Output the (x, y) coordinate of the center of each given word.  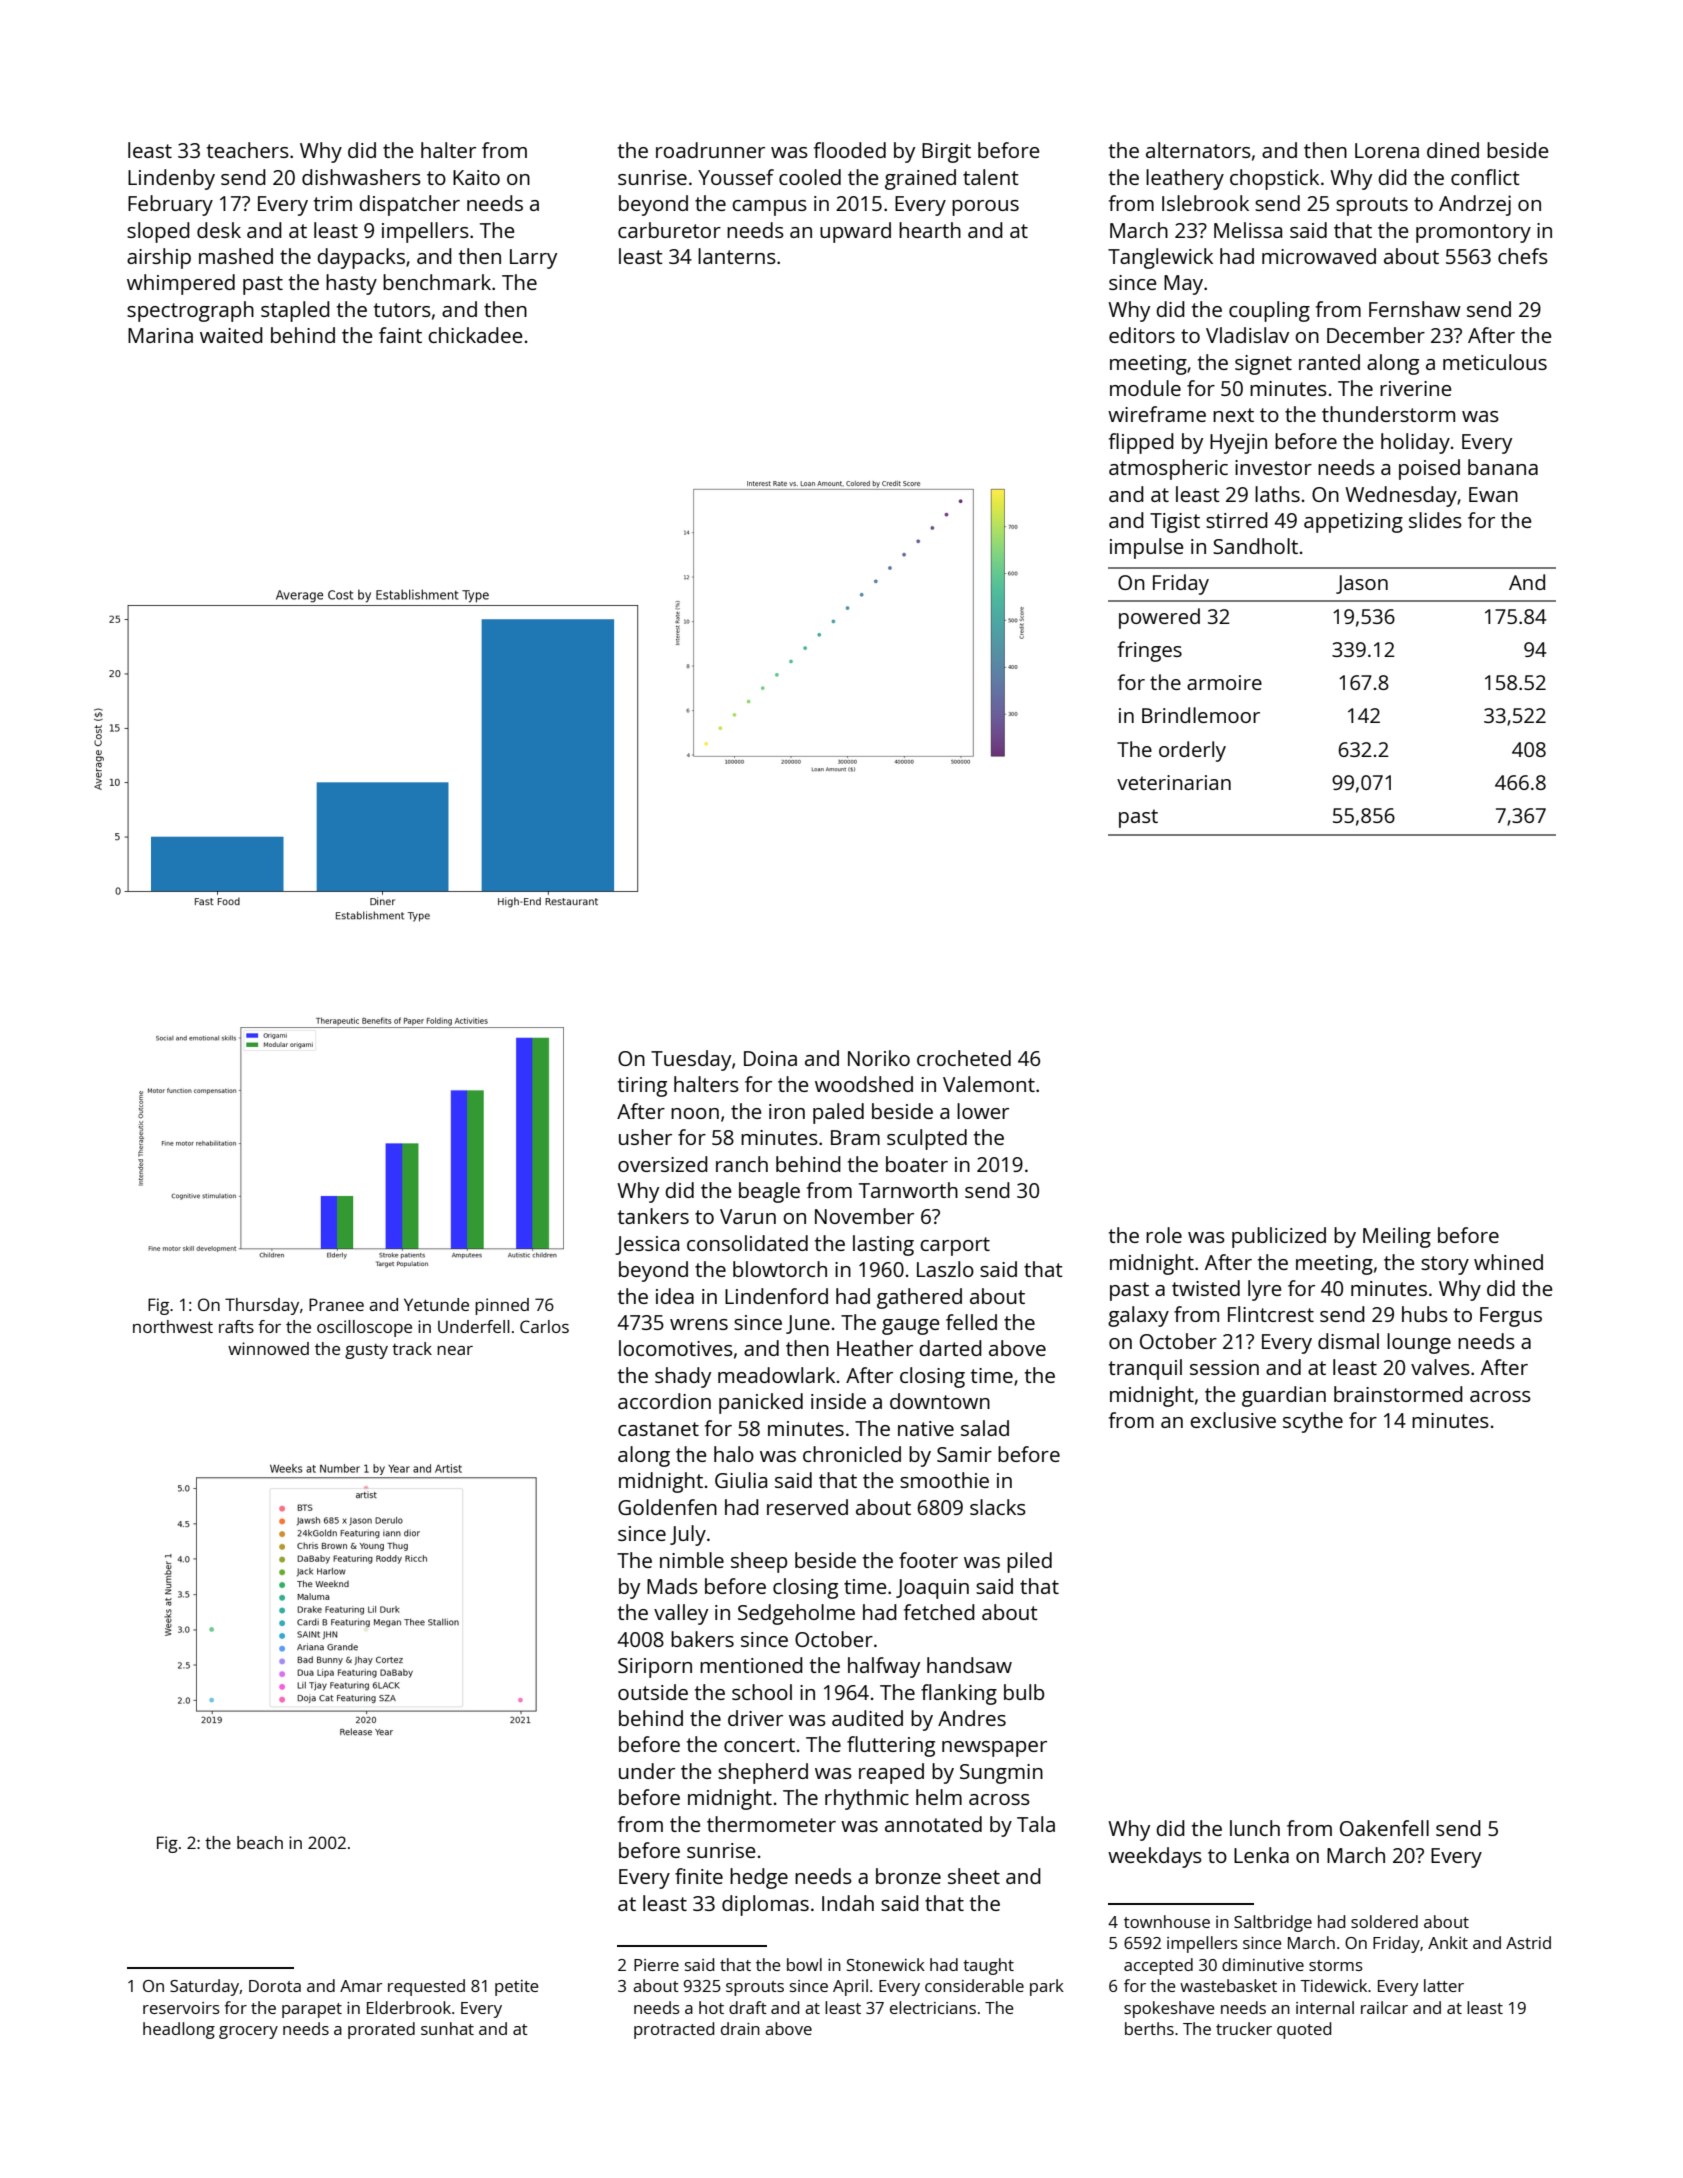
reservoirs (181, 2008)
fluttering (891, 1746)
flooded (850, 150)
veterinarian (1174, 782)
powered (1159, 618)
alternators (1198, 150)
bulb (1024, 1692)
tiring (642, 1087)
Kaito (476, 177)
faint (400, 335)
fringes (1150, 651)
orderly (1192, 751)
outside (653, 1692)
